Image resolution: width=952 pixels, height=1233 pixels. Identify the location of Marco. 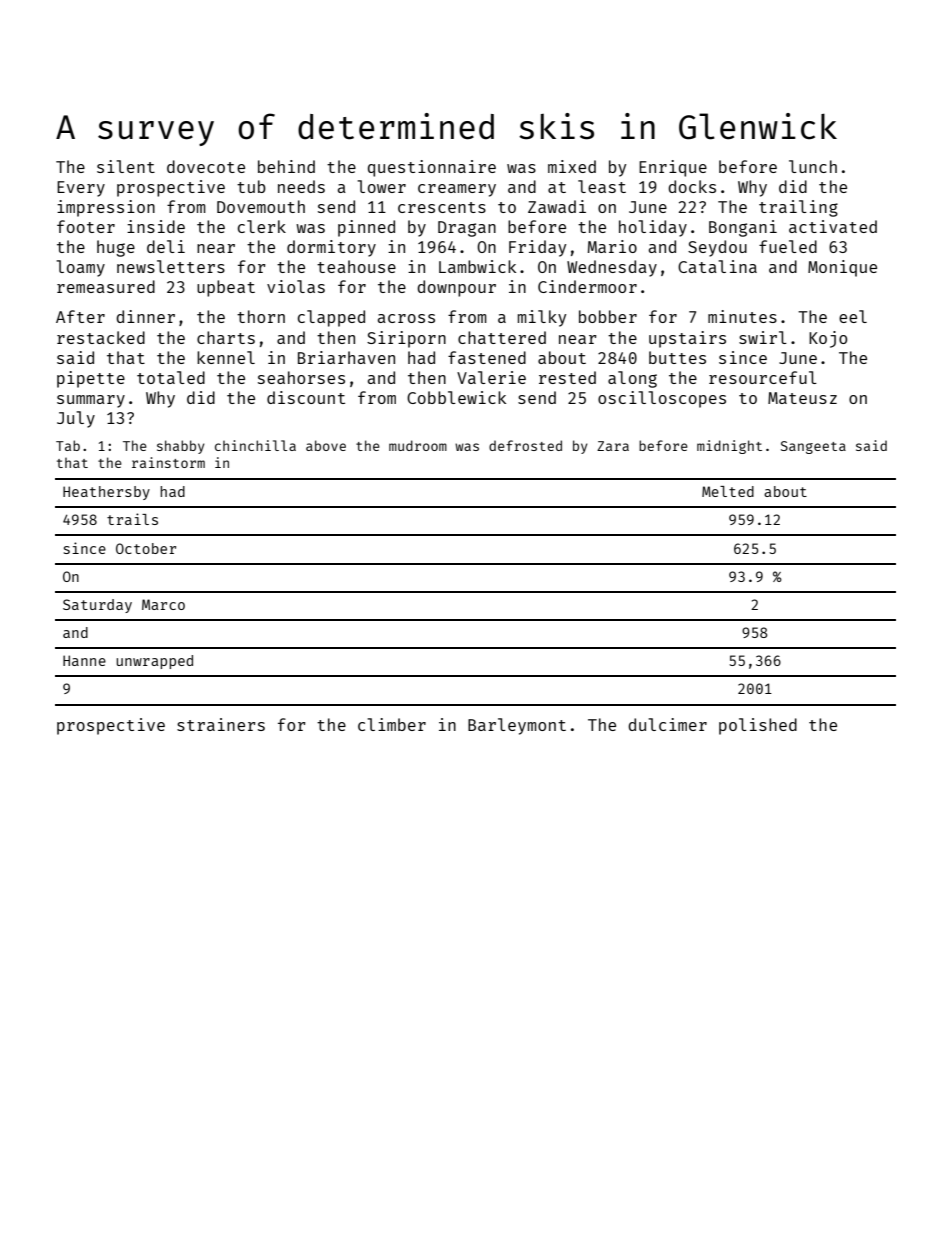
(163, 604).
